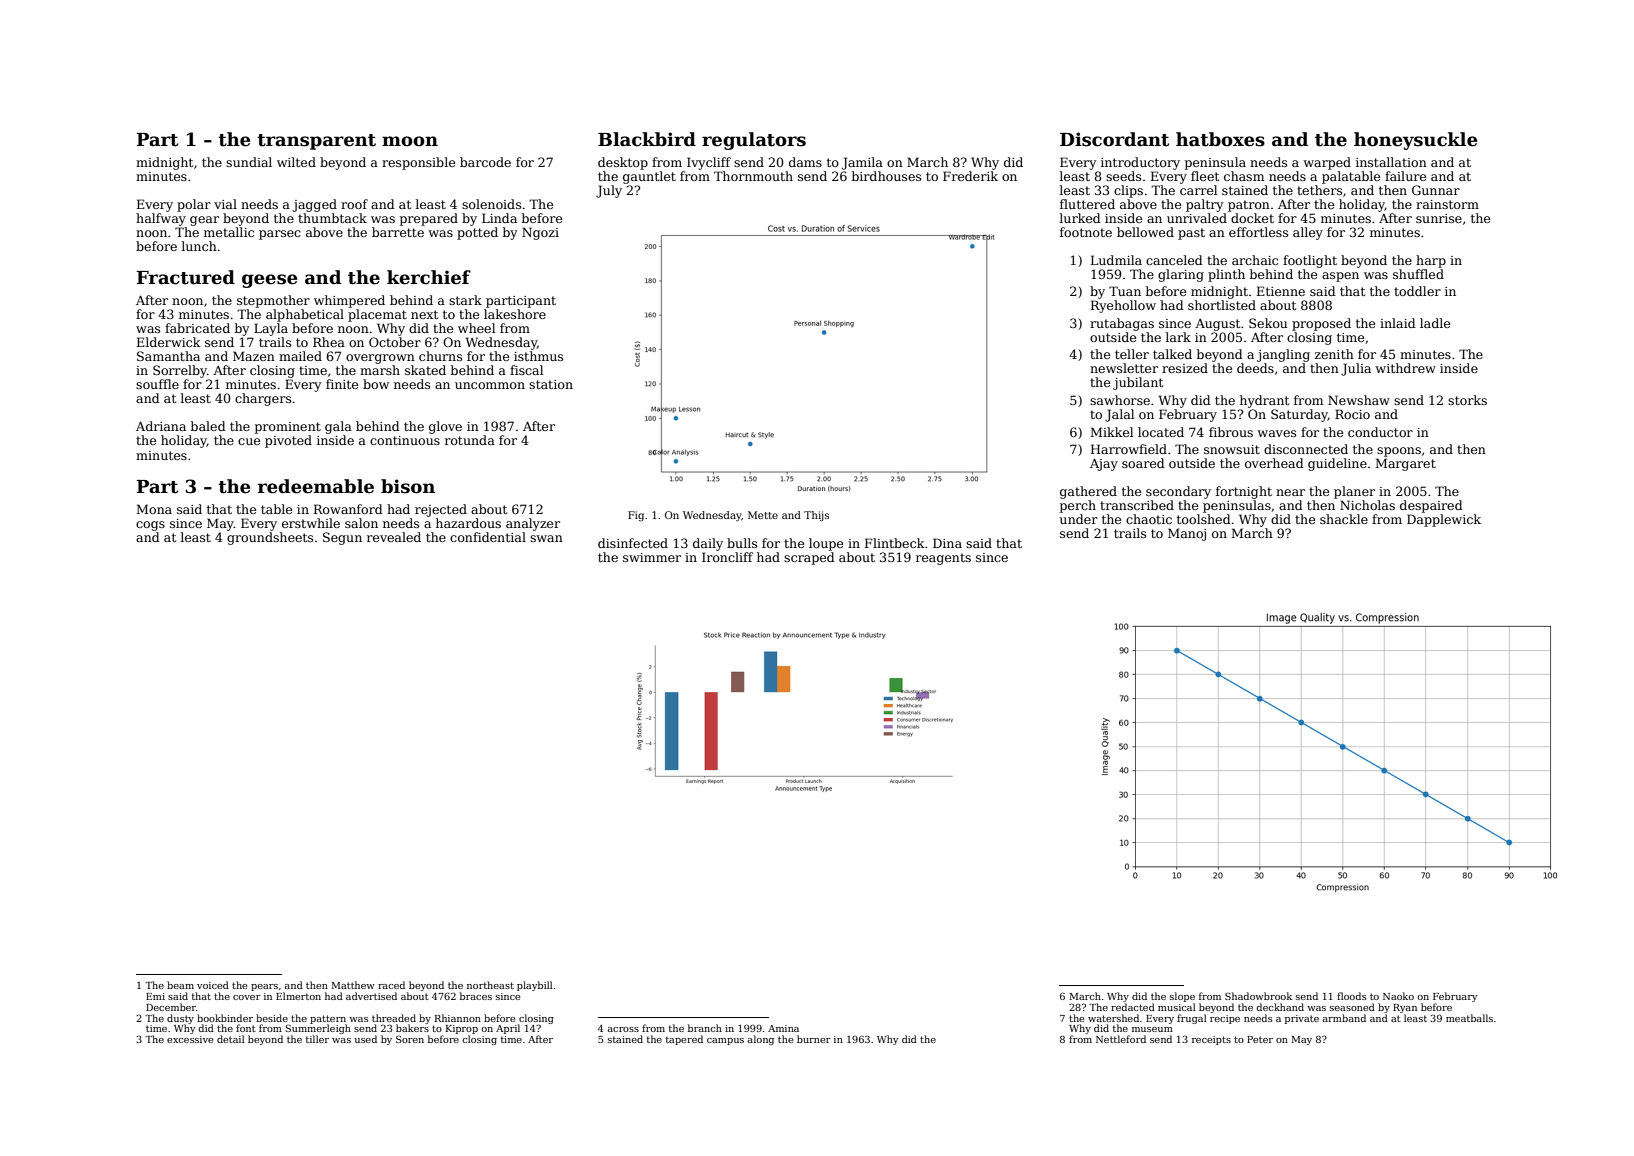  I want to click on storks, so click(1467, 400).
